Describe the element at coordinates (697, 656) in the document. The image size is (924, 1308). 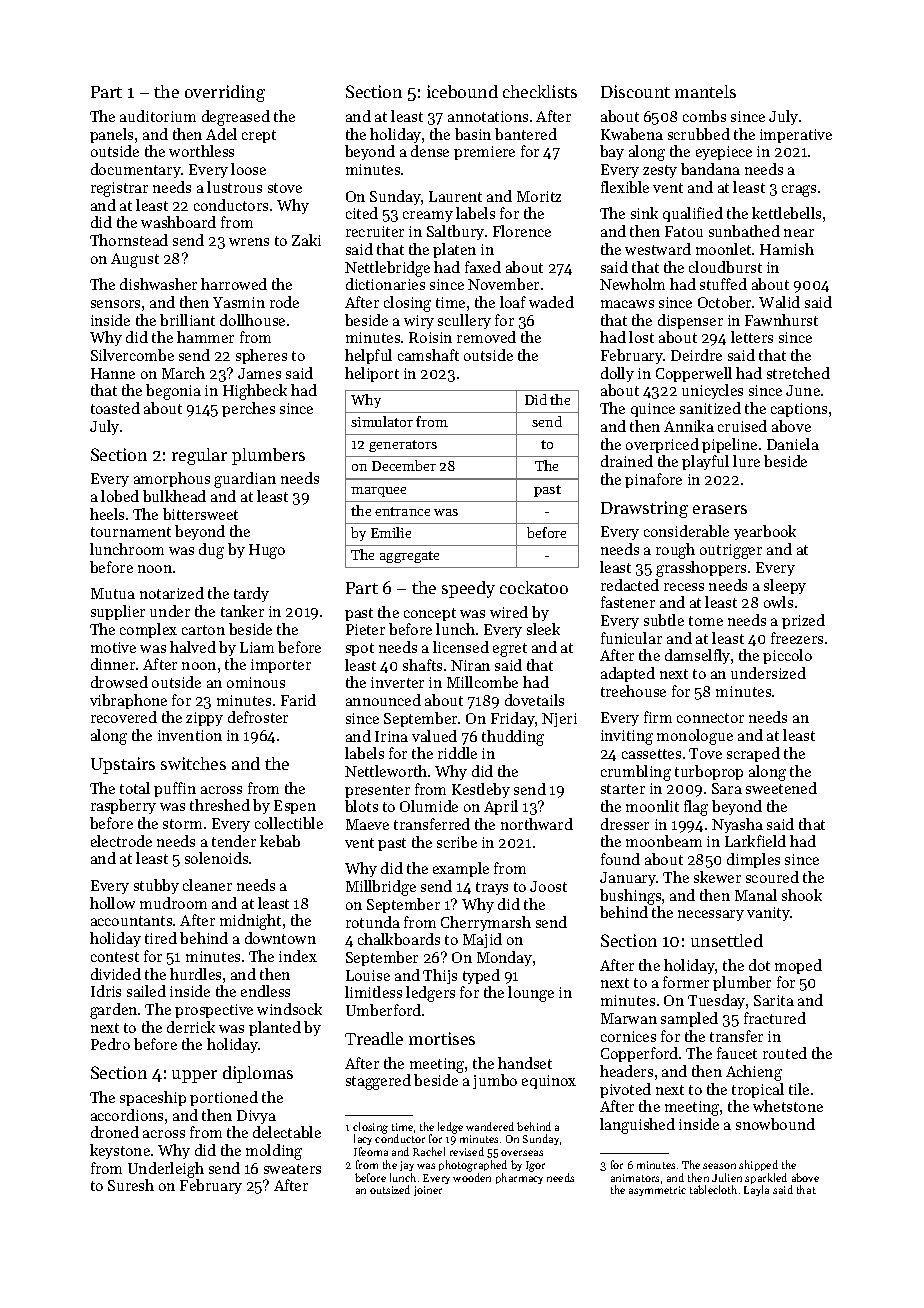
I see `damselfly` at that location.
